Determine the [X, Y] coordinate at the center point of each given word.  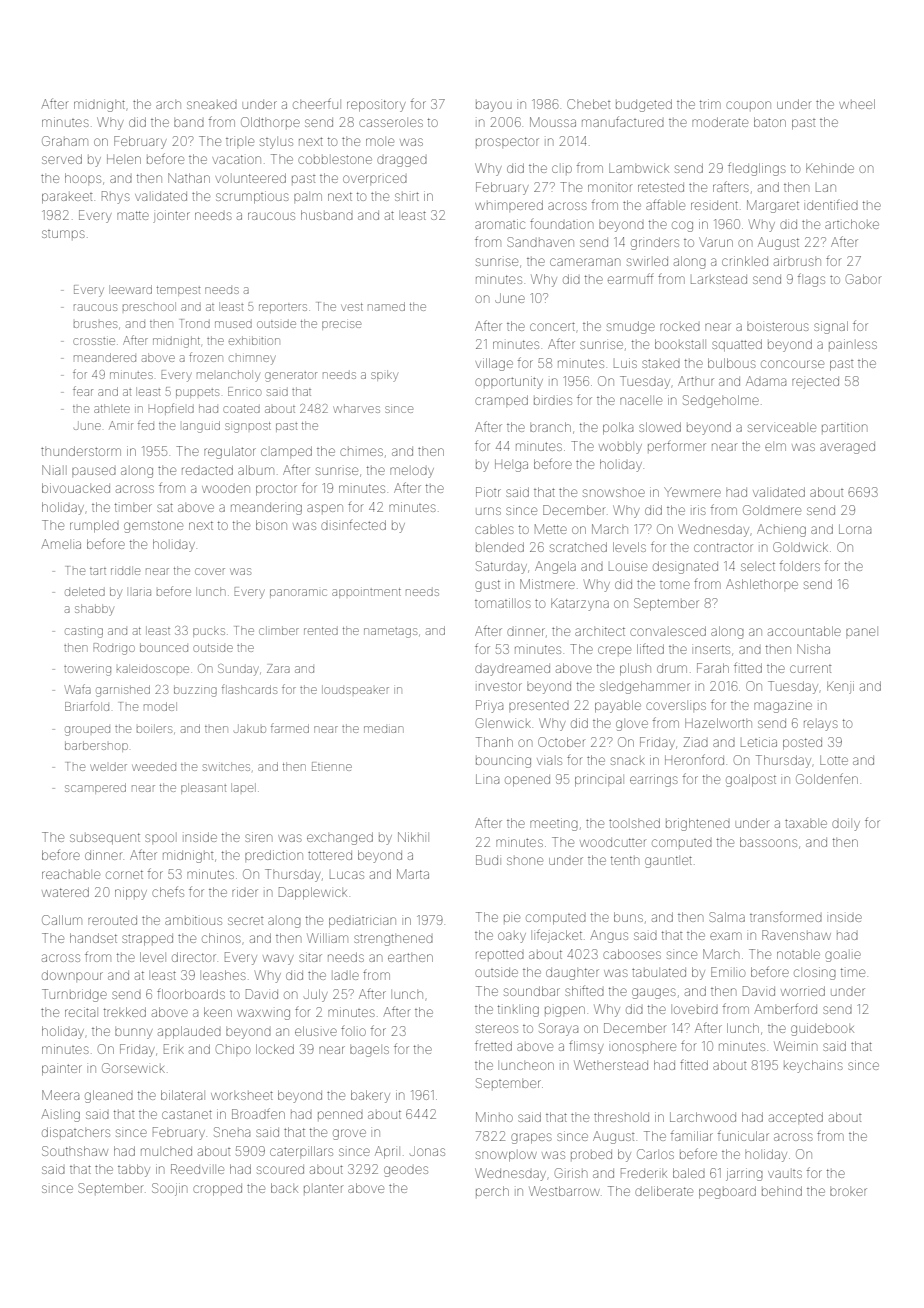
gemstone [153, 527]
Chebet [588, 104]
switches [226, 766]
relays [821, 725]
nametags [390, 633]
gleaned [109, 1096]
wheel [857, 104]
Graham [65, 141]
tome [675, 585]
